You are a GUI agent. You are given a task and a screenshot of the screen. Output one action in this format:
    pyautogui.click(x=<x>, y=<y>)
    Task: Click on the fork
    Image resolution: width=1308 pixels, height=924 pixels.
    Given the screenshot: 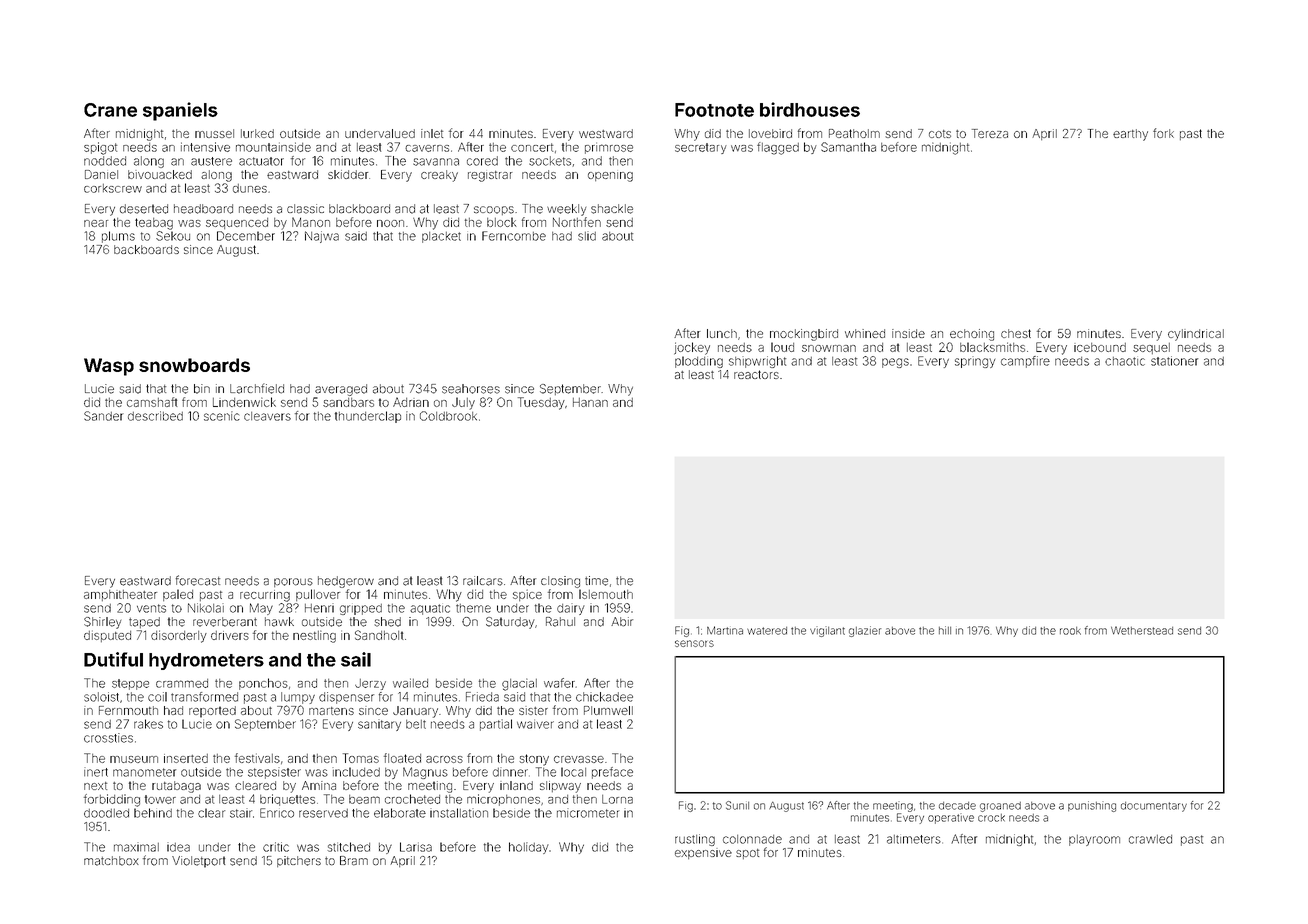 What is the action you would take?
    pyautogui.click(x=1163, y=133)
